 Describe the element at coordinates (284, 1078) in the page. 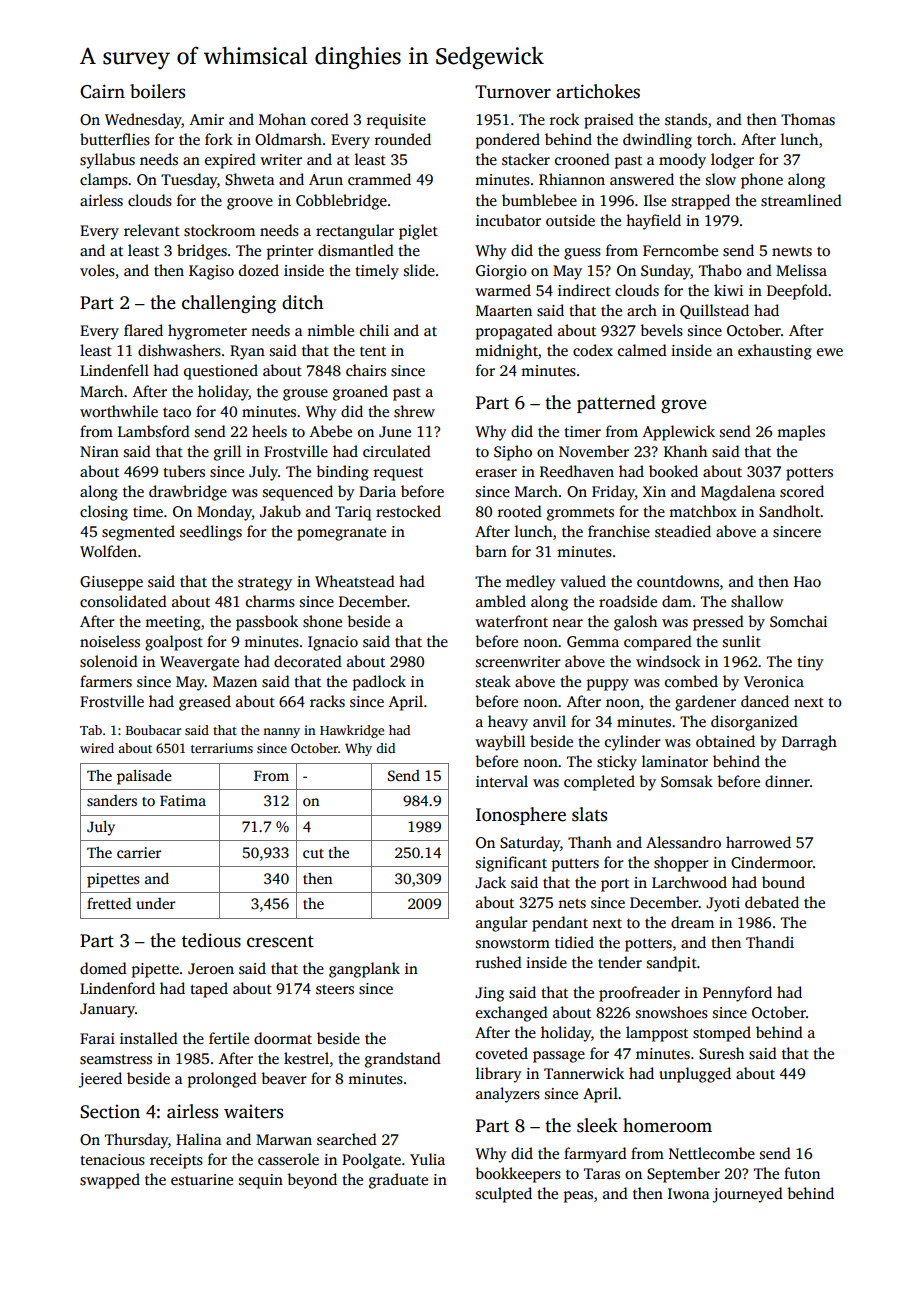

I see `beaver` at that location.
